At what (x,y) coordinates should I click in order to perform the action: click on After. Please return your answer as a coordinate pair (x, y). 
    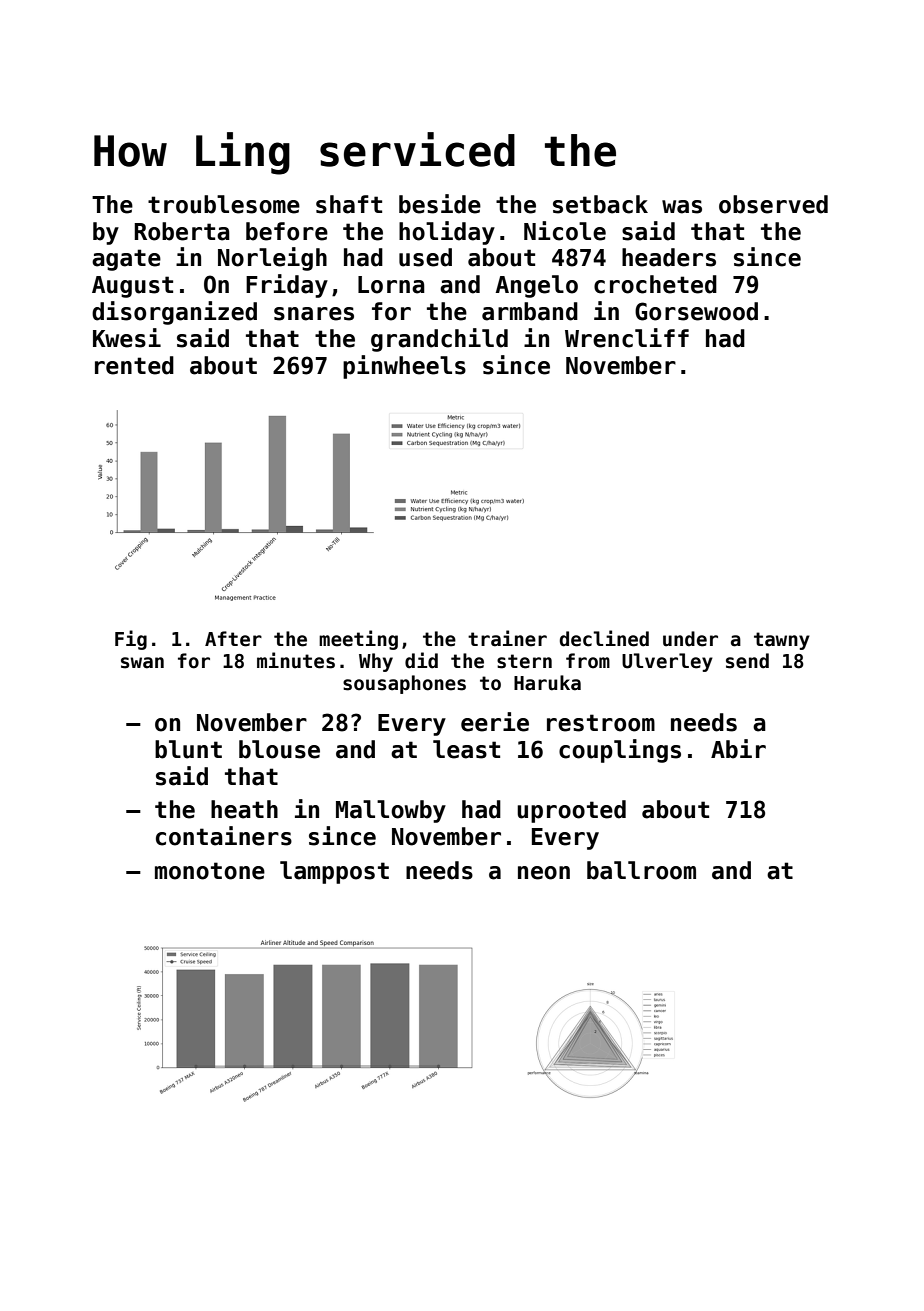
    Looking at the image, I should click on (233, 639).
